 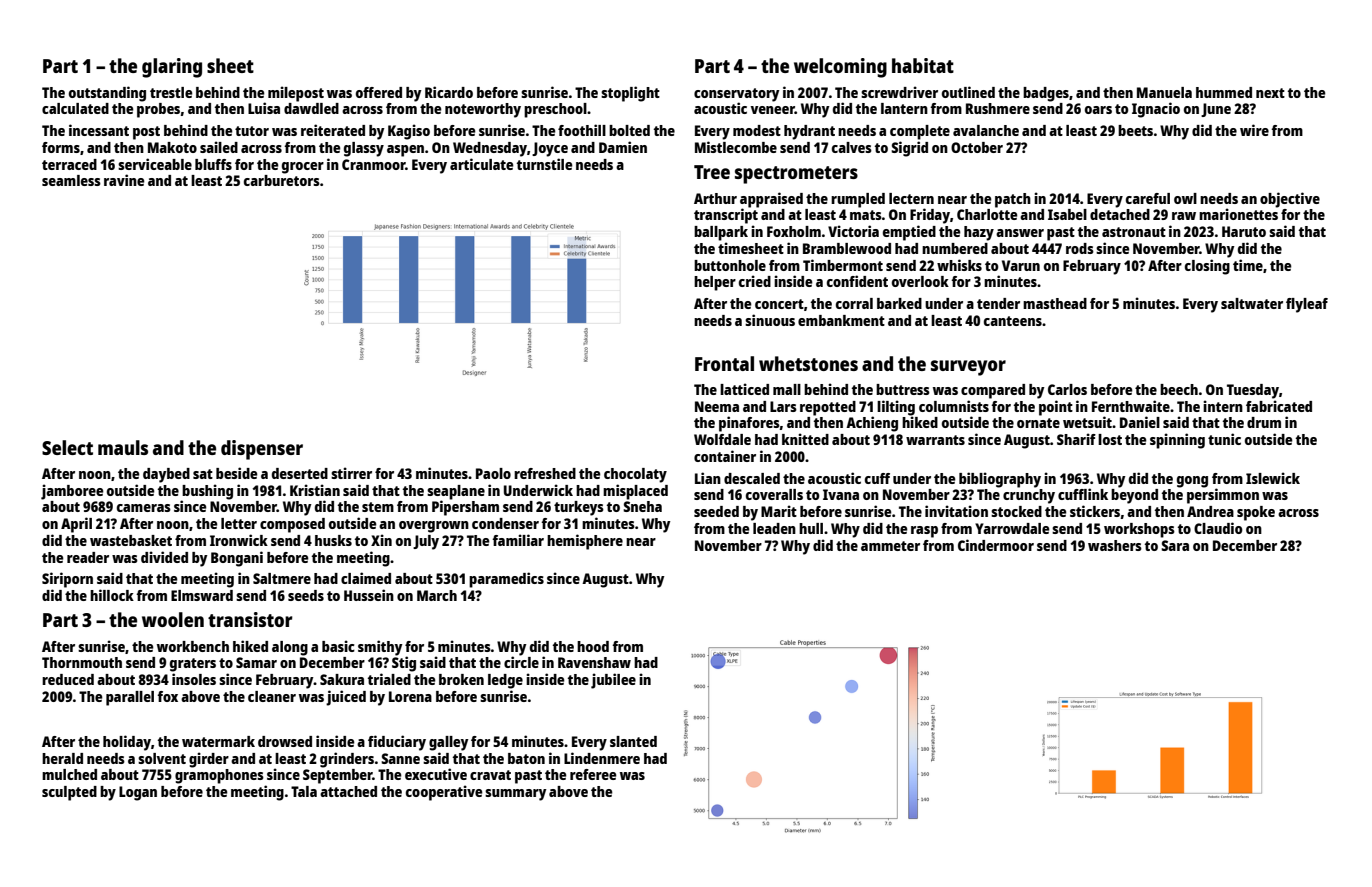 What do you see at coordinates (630, 94) in the page?
I see `stoplight` at bounding box center [630, 94].
